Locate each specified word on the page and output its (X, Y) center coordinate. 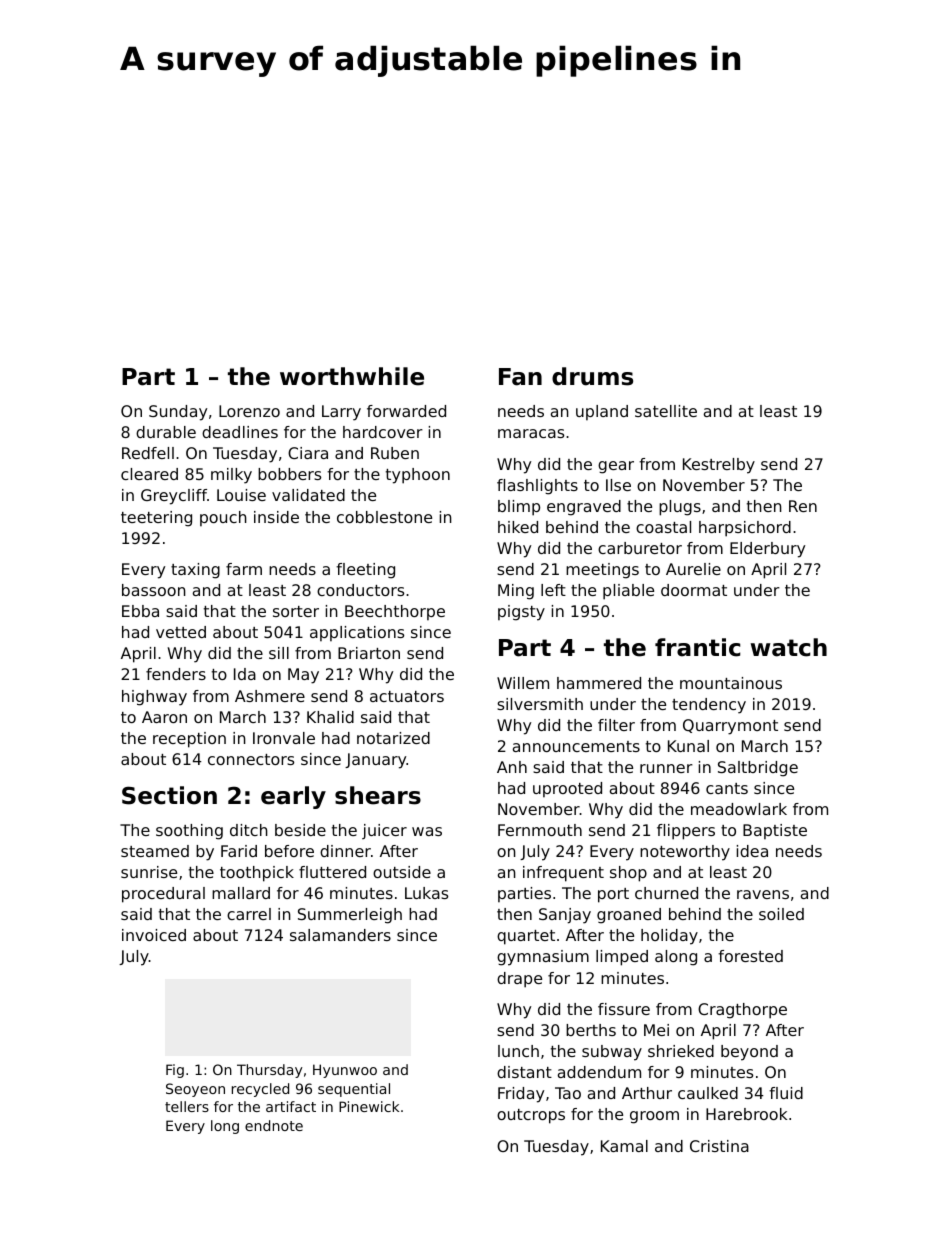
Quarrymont (730, 727)
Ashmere (270, 696)
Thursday (270, 1071)
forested (750, 956)
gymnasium (543, 958)
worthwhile (352, 376)
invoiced (154, 935)
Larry (341, 413)
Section (169, 795)
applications (357, 633)
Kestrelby (719, 466)
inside (276, 517)
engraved (584, 508)
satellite (666, 411)
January (376, 761)
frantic (697, 647)
